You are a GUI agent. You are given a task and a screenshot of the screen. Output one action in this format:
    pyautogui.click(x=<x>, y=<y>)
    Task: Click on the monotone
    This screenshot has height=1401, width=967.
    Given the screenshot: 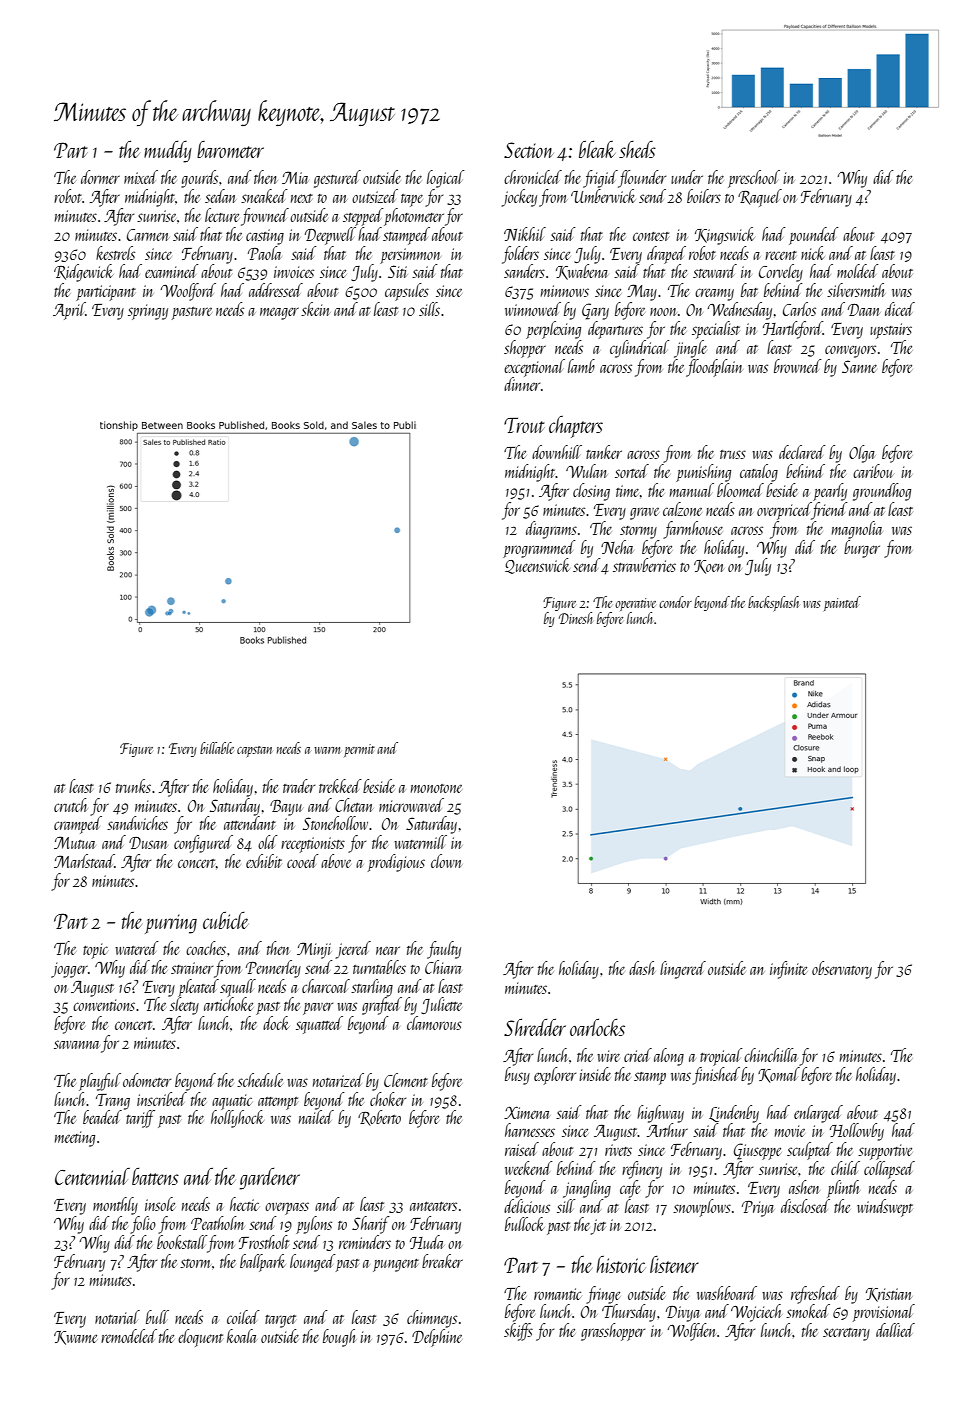 What is the action you would take?
    pyautogui.click(x=436, y=788)
